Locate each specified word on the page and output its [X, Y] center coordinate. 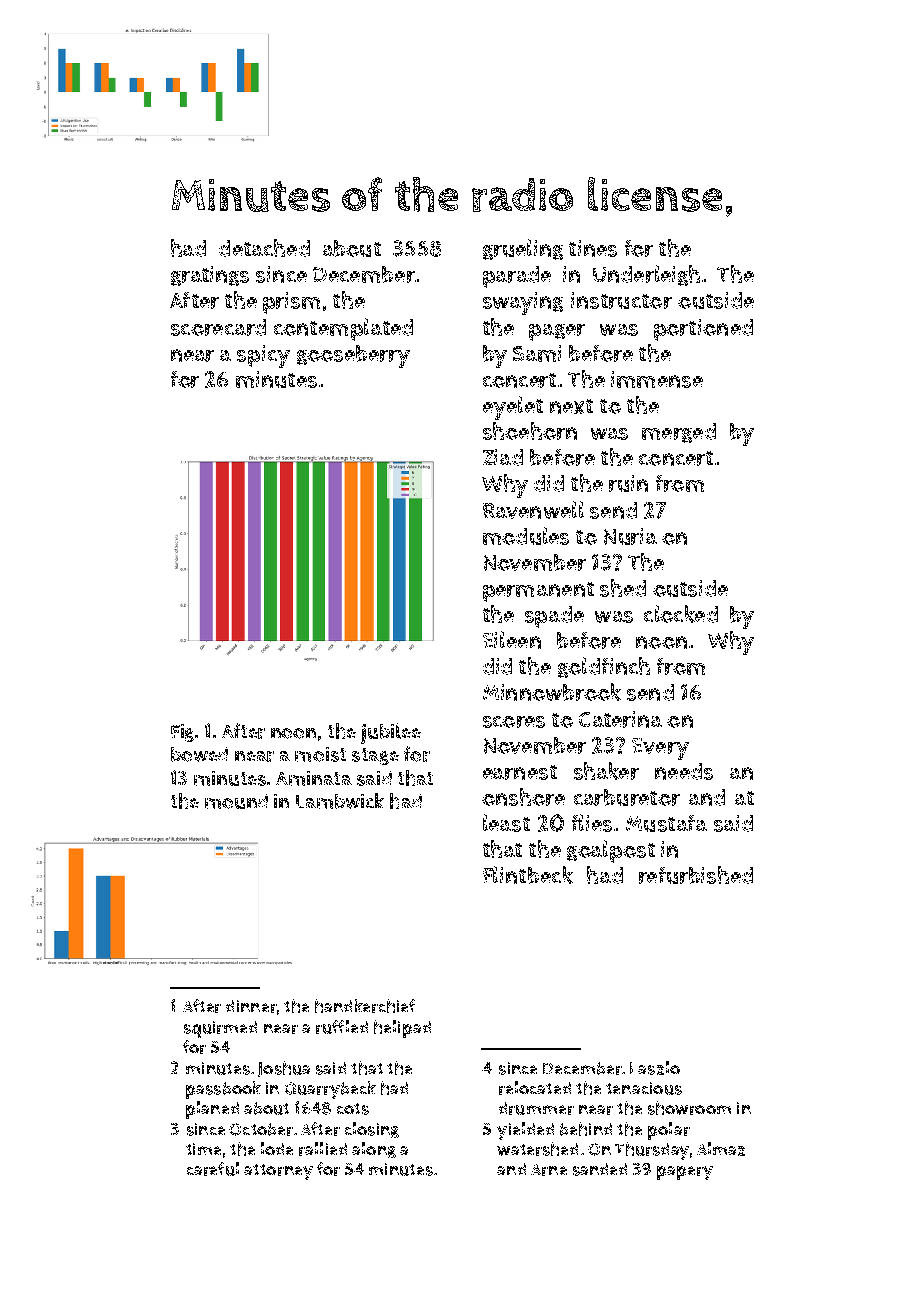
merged [679, 433]
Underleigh [646, 275]
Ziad [503, 457]
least [506, 823]
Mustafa [666, 823]
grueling [523, 249]
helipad [402, 1029]
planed [212, 1110]
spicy [263, 356]
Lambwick [340, 801]
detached [264, 248]
